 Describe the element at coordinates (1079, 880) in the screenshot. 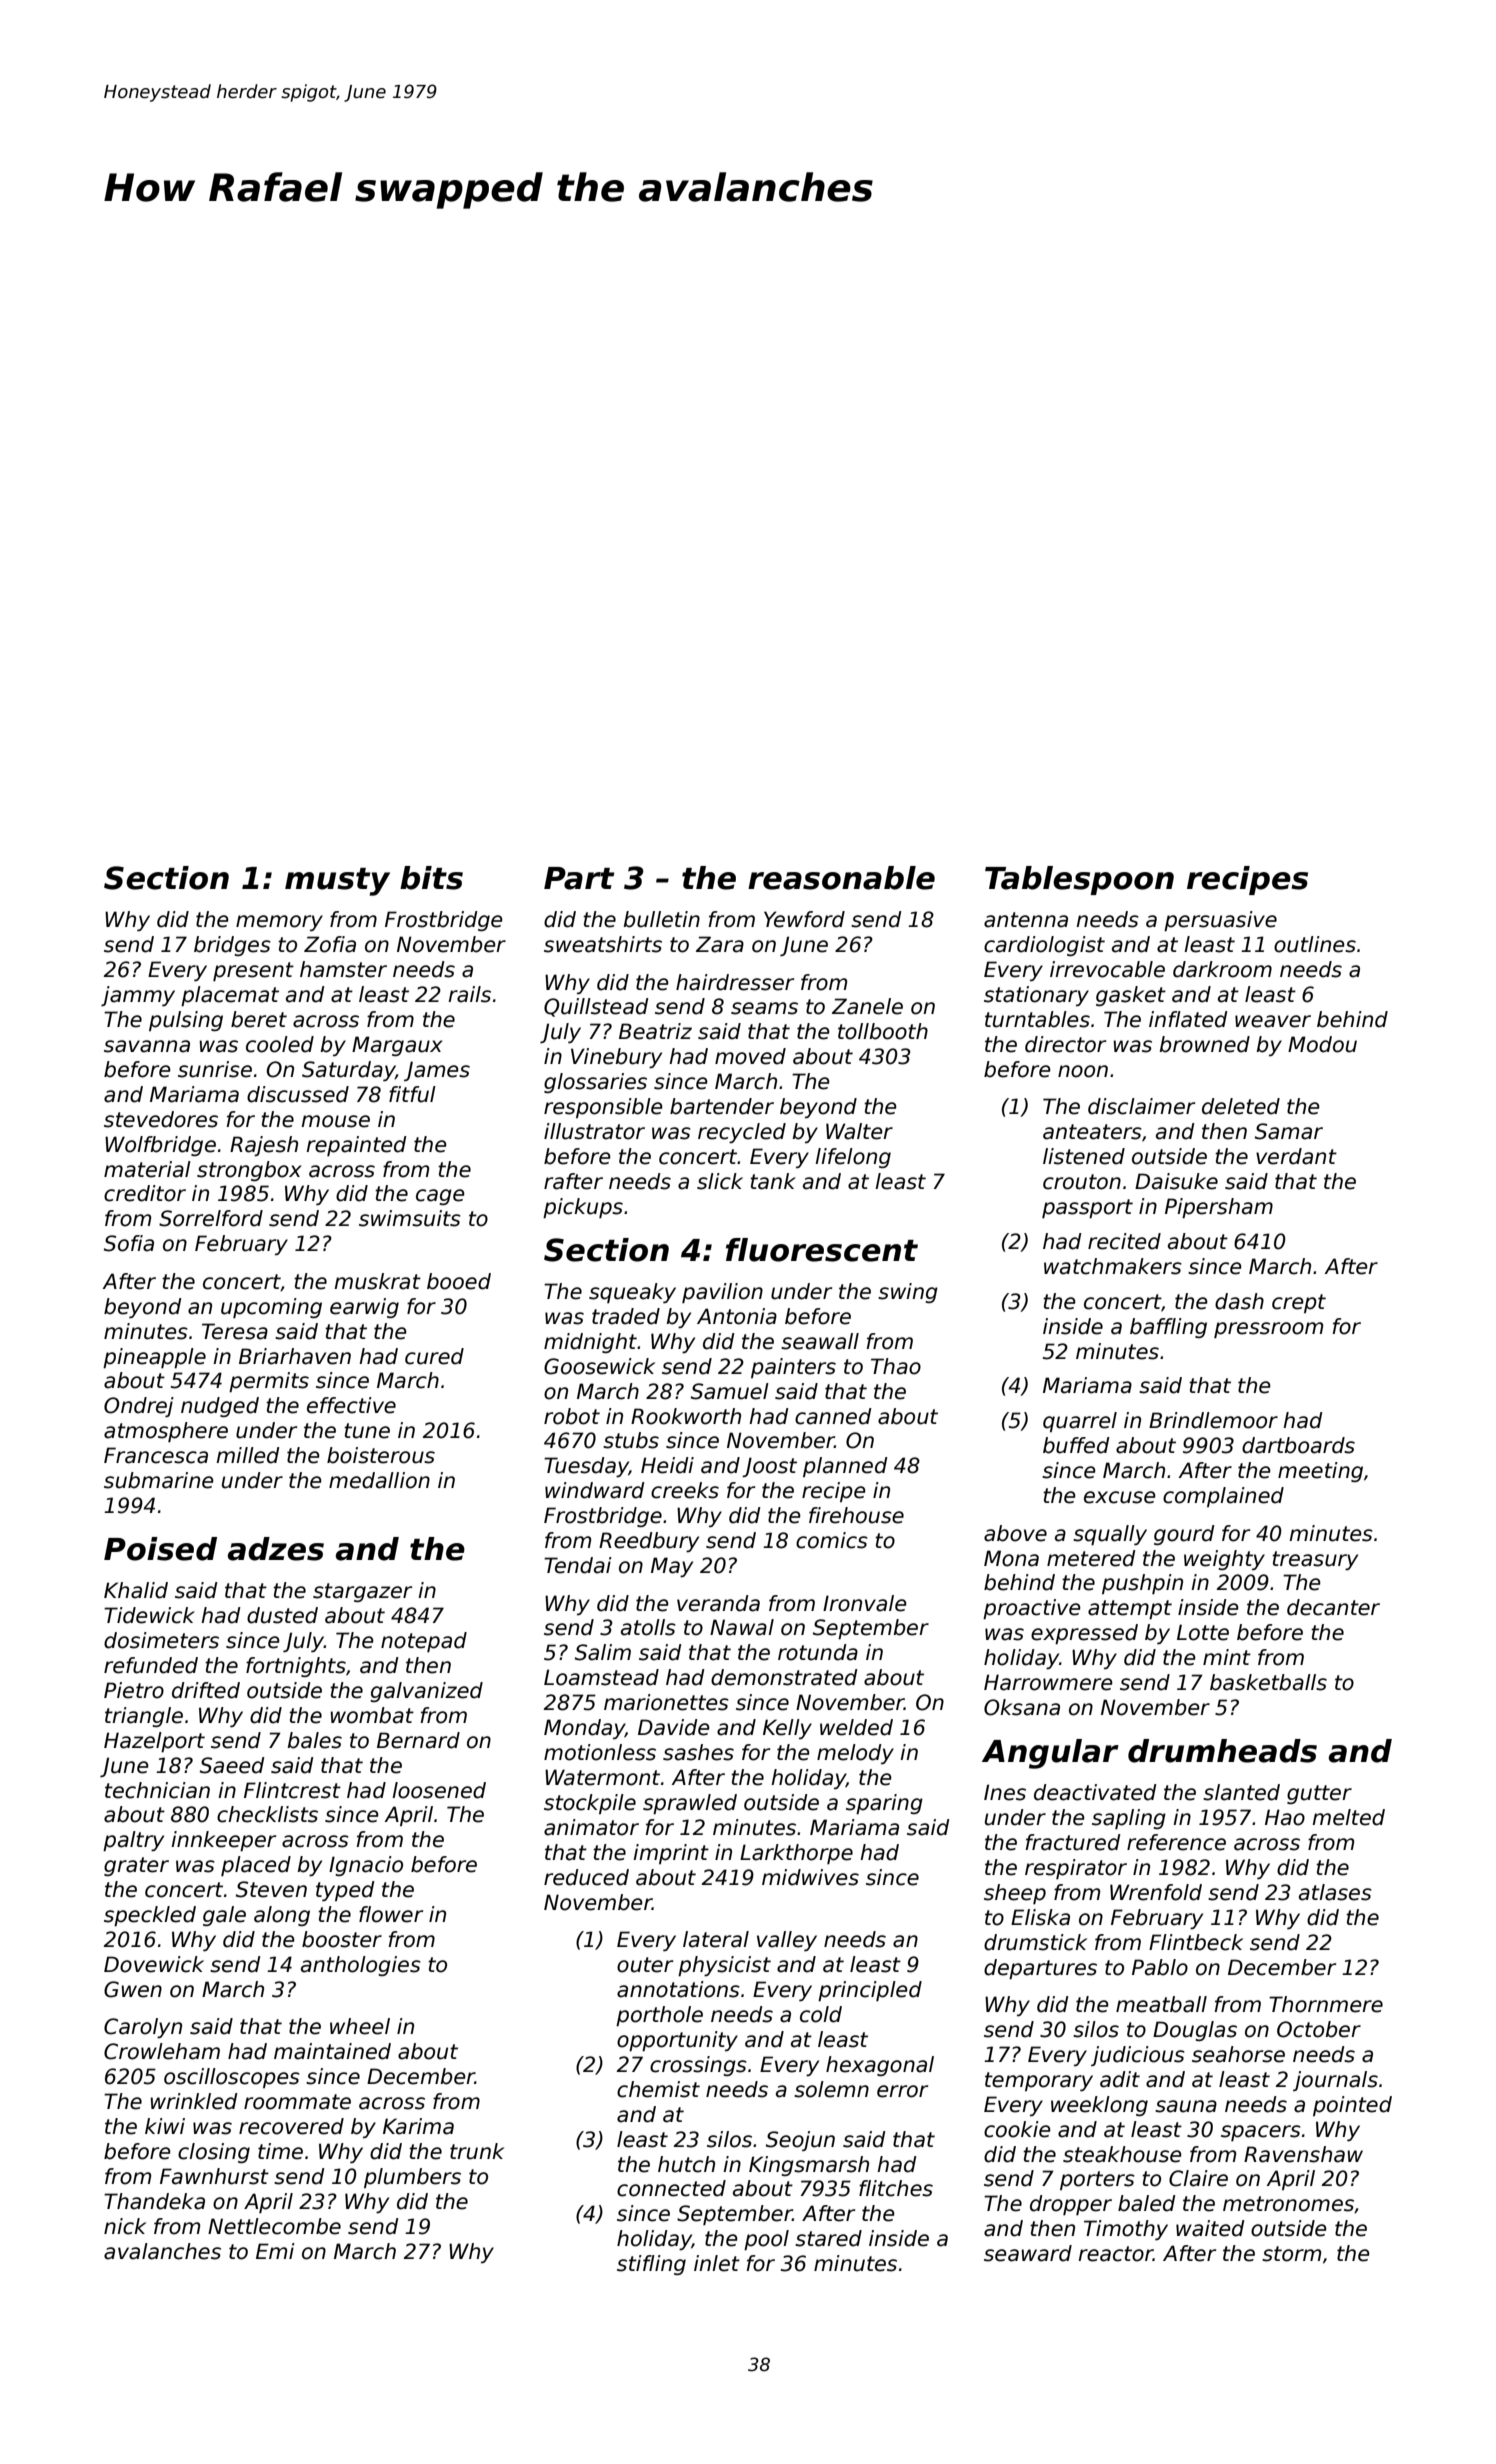

I see `Tablespoon` at that location.
